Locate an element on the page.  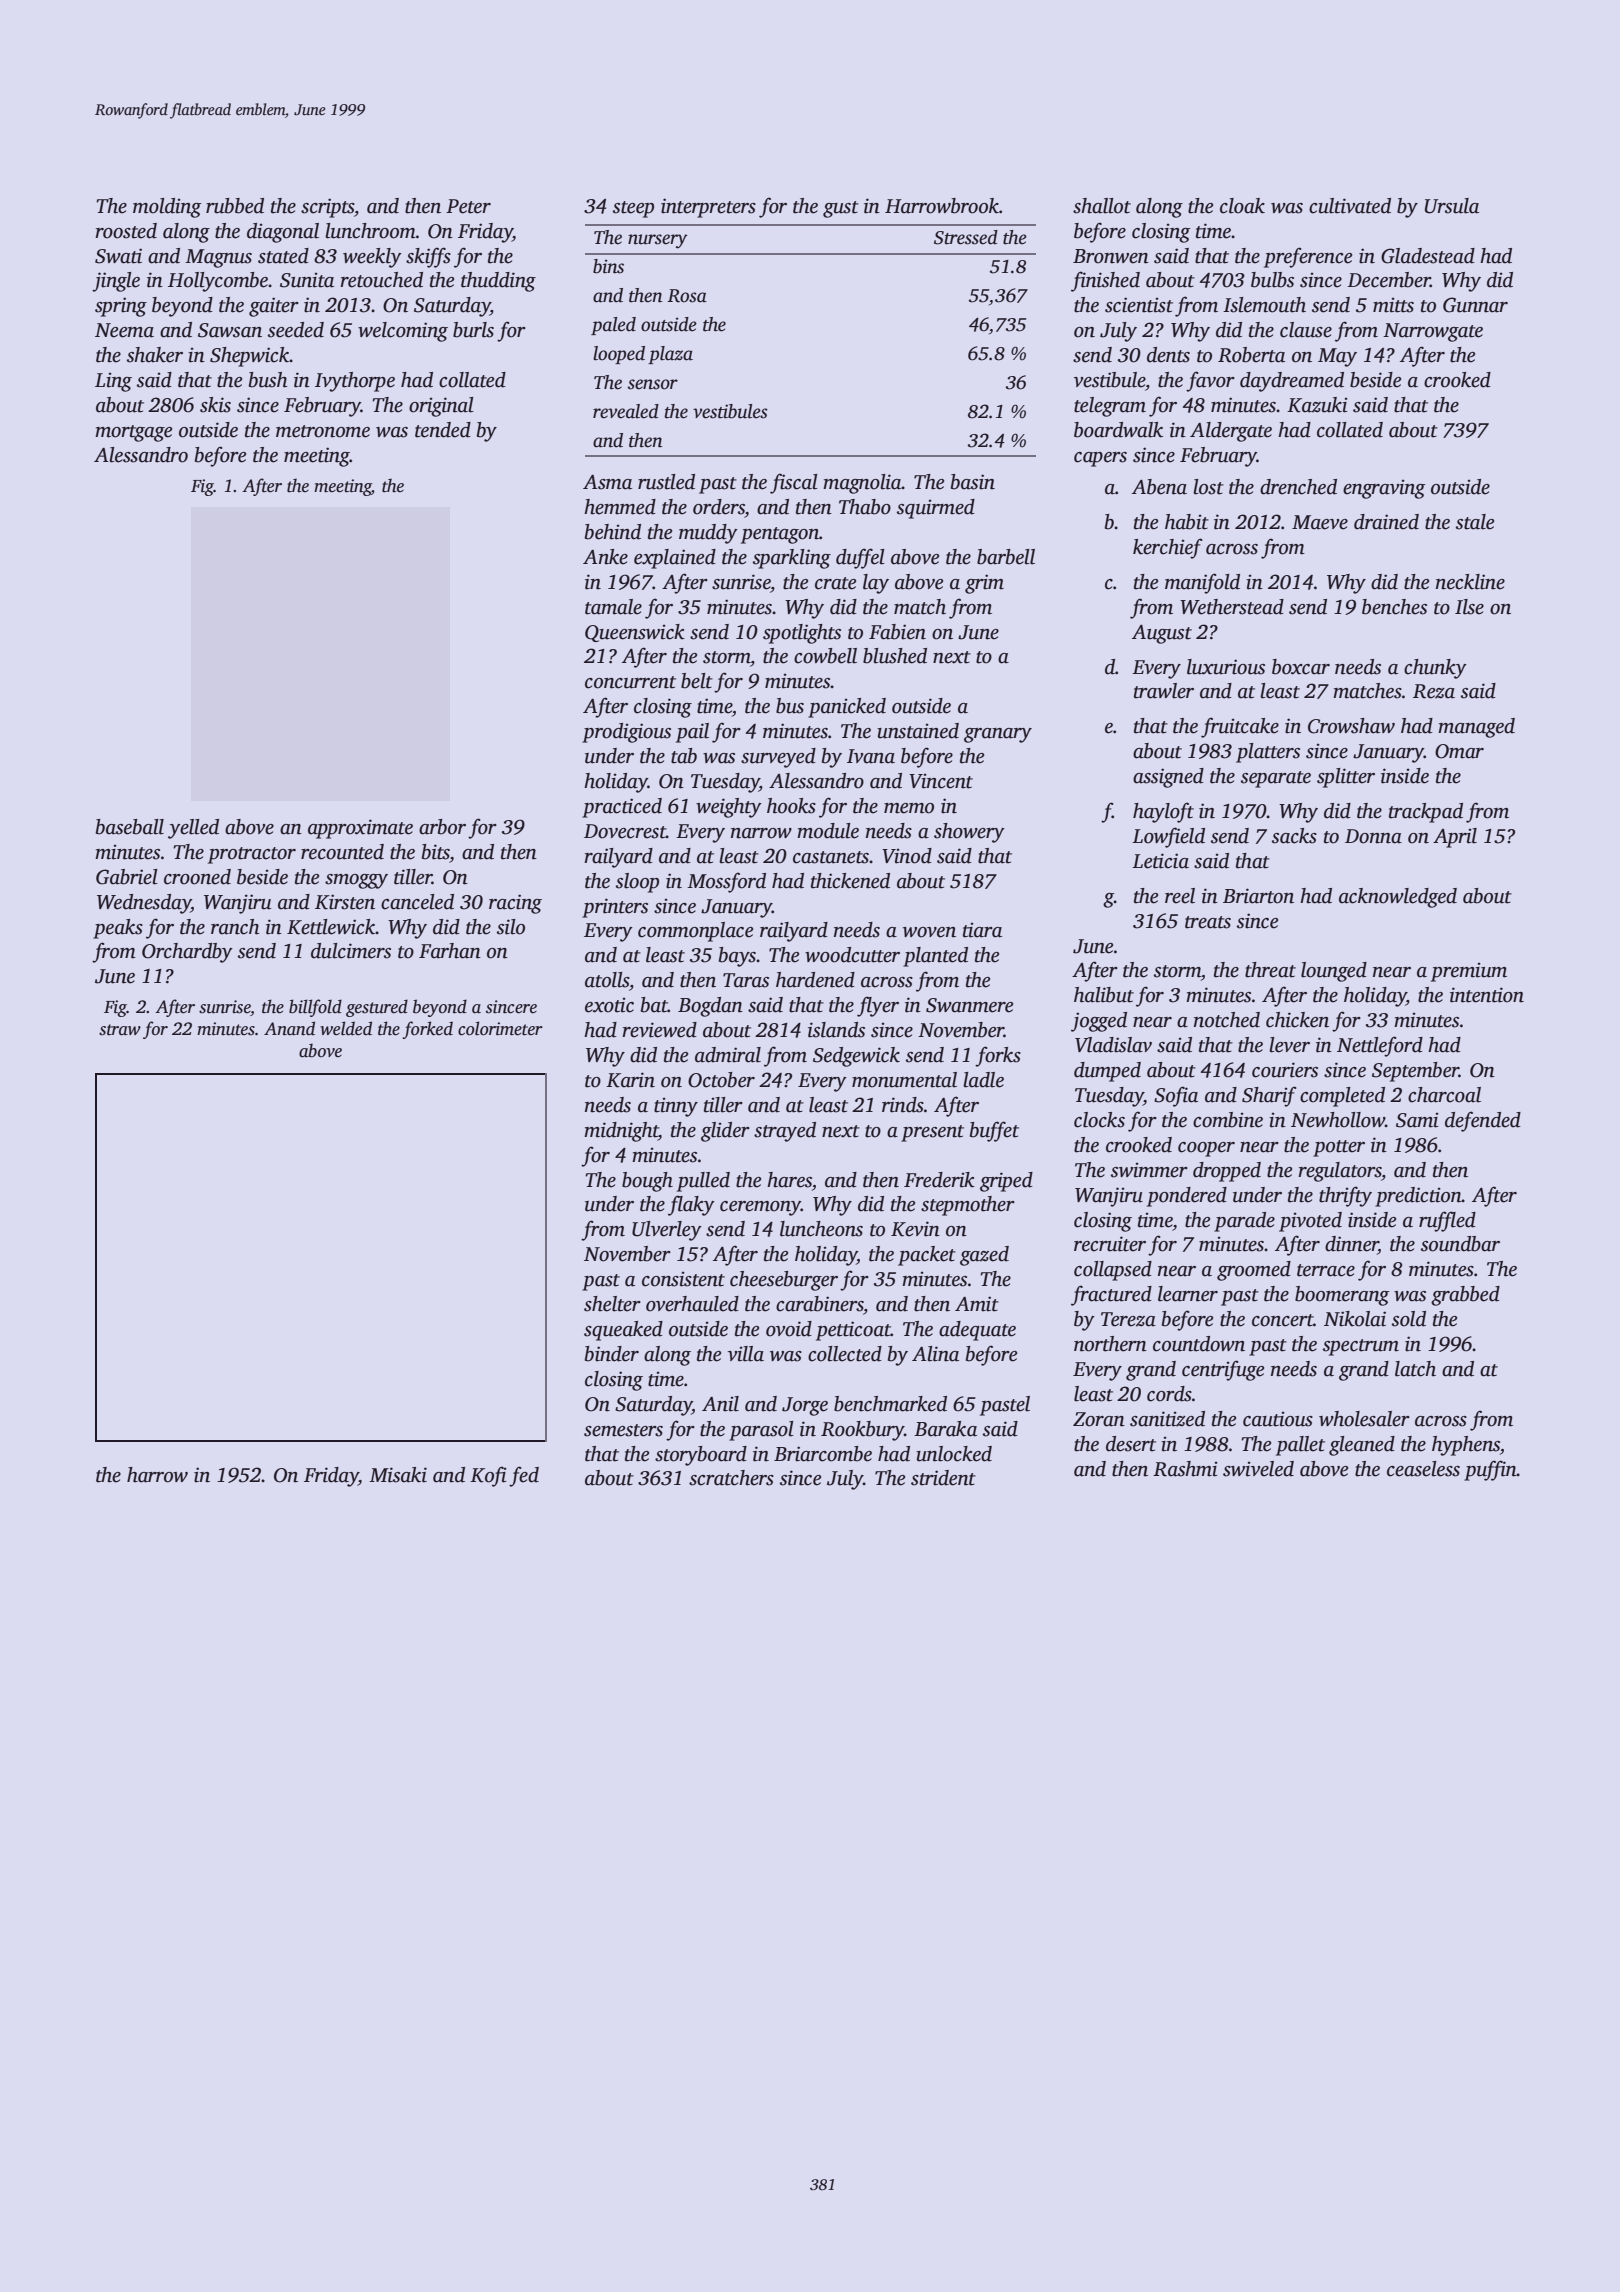
explained is located at coordinates (675, 559).
